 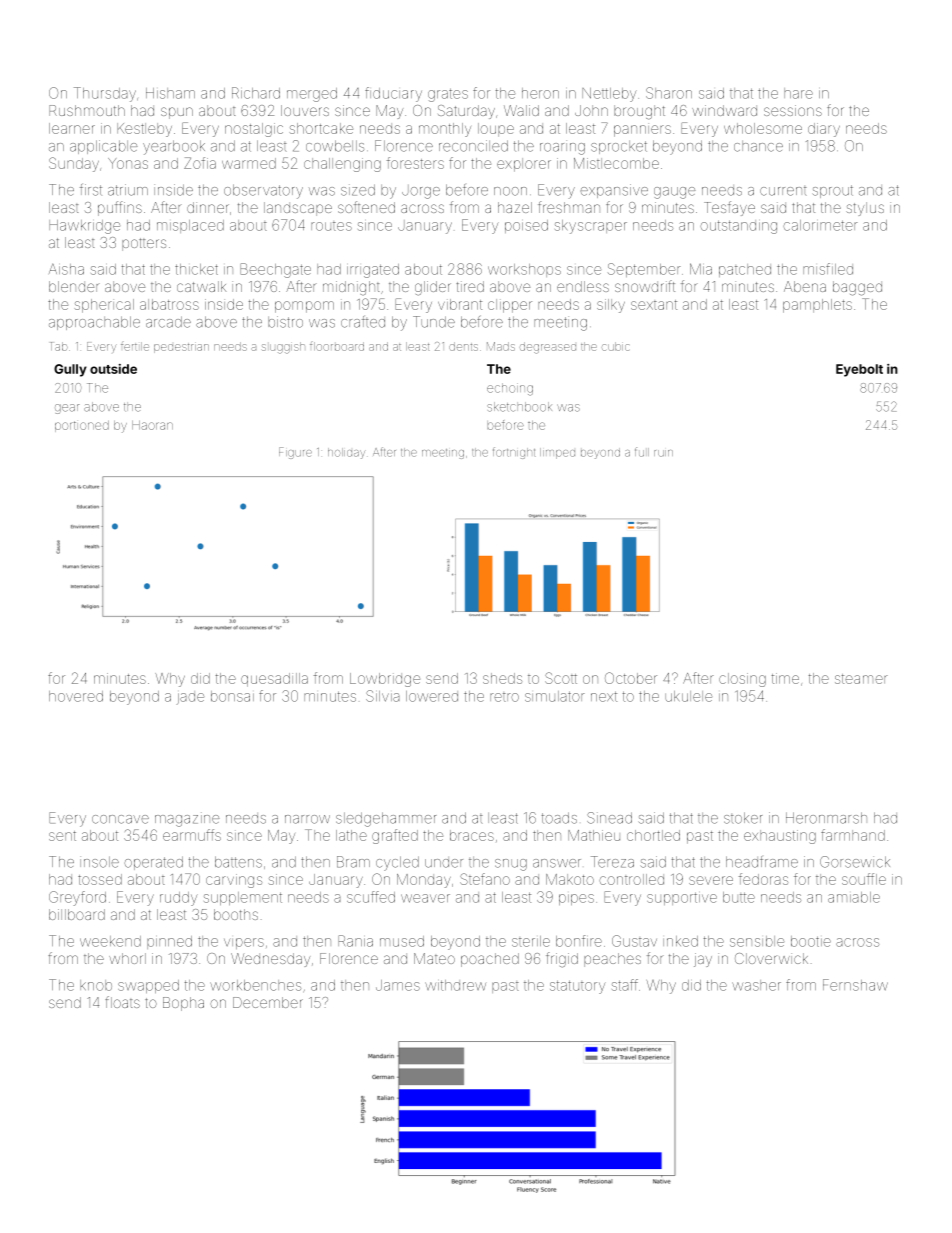 I want to click on Scott, so click(x=561, y=678).
